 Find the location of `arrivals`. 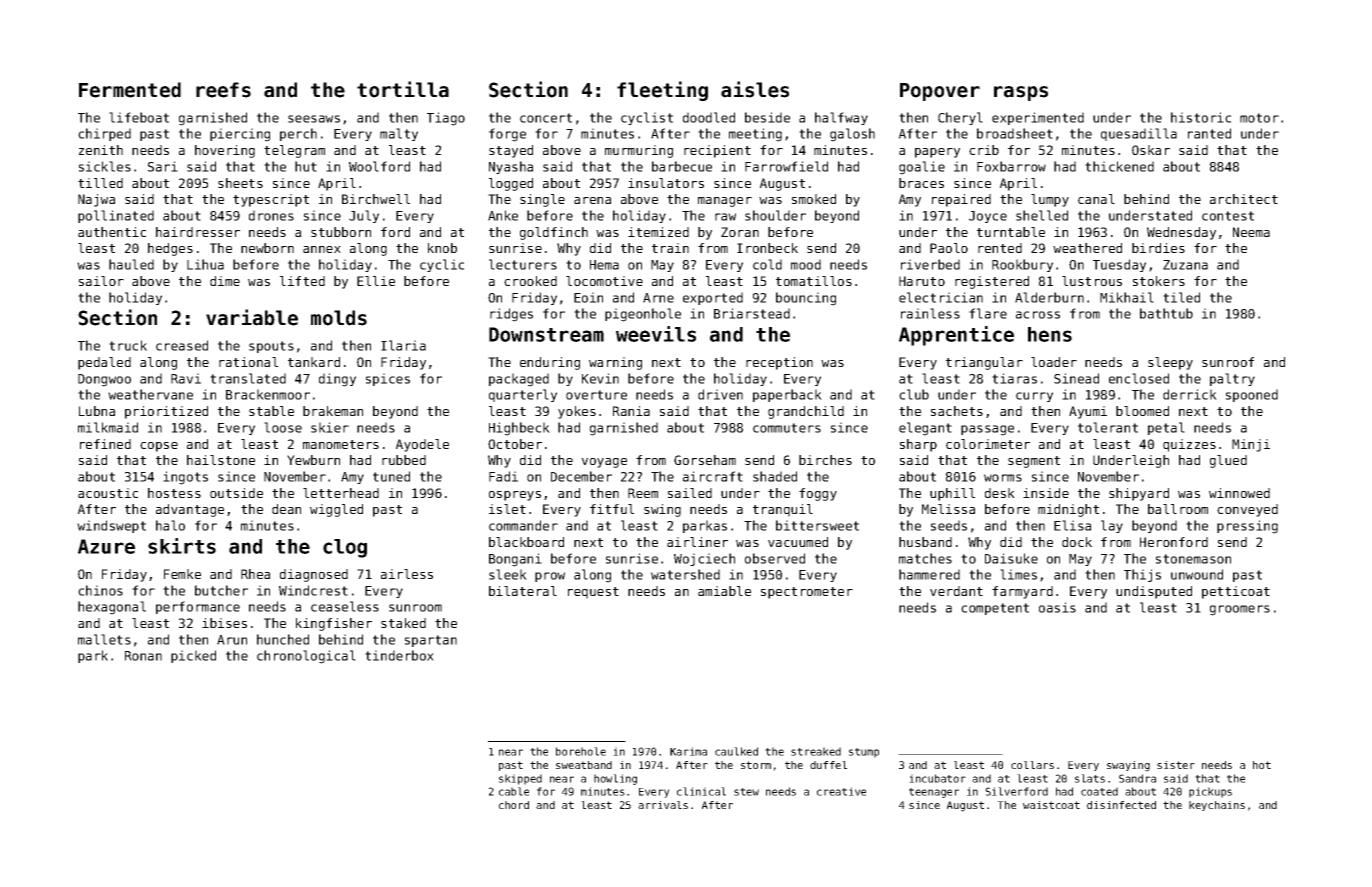

arrivals is located at coordinates (663, 805).
